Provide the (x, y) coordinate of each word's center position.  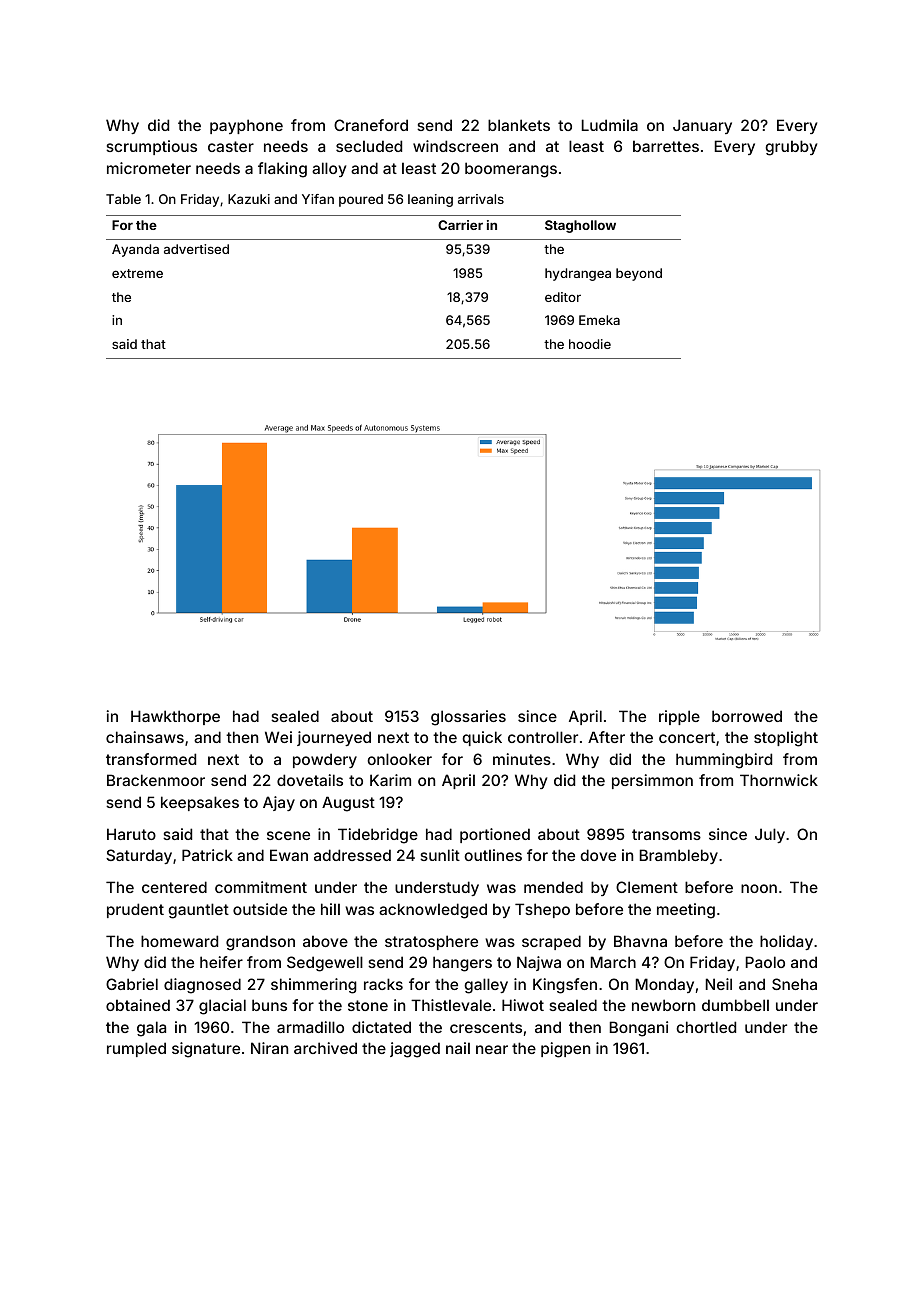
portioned (495, 835)
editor (563, 297)
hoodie (590, 344)
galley (486, 986)
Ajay (279, 803)
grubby (791, 148)
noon (759, 888)
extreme (137, 273)
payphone (246, 126)
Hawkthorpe (175, 717)
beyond (639, 274)
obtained (138, 1005)
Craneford (371, 125)
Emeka (599, 320)
